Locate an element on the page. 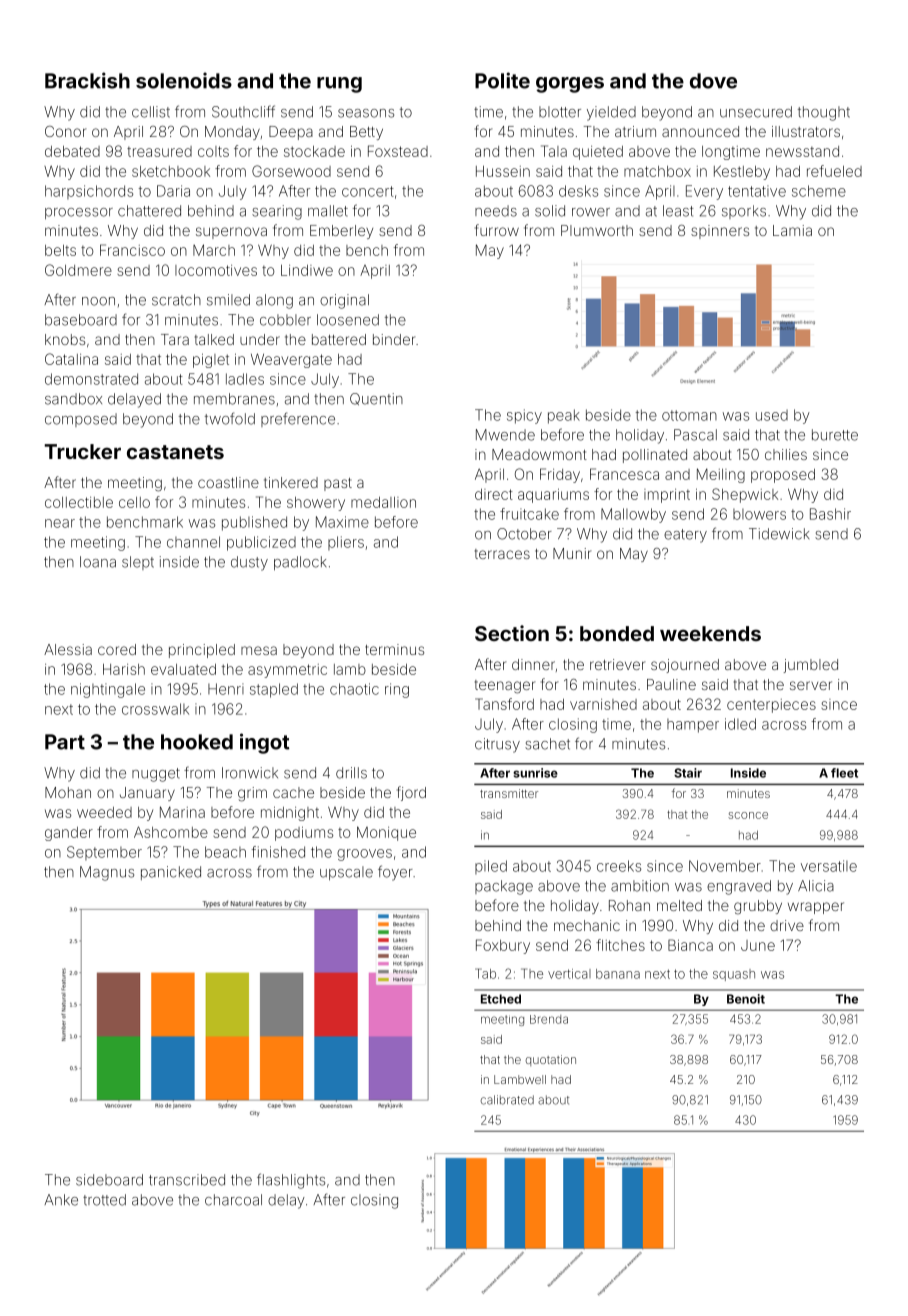 This page has width=908, height=1316. trotted is located at coordinates (104, 1200).
